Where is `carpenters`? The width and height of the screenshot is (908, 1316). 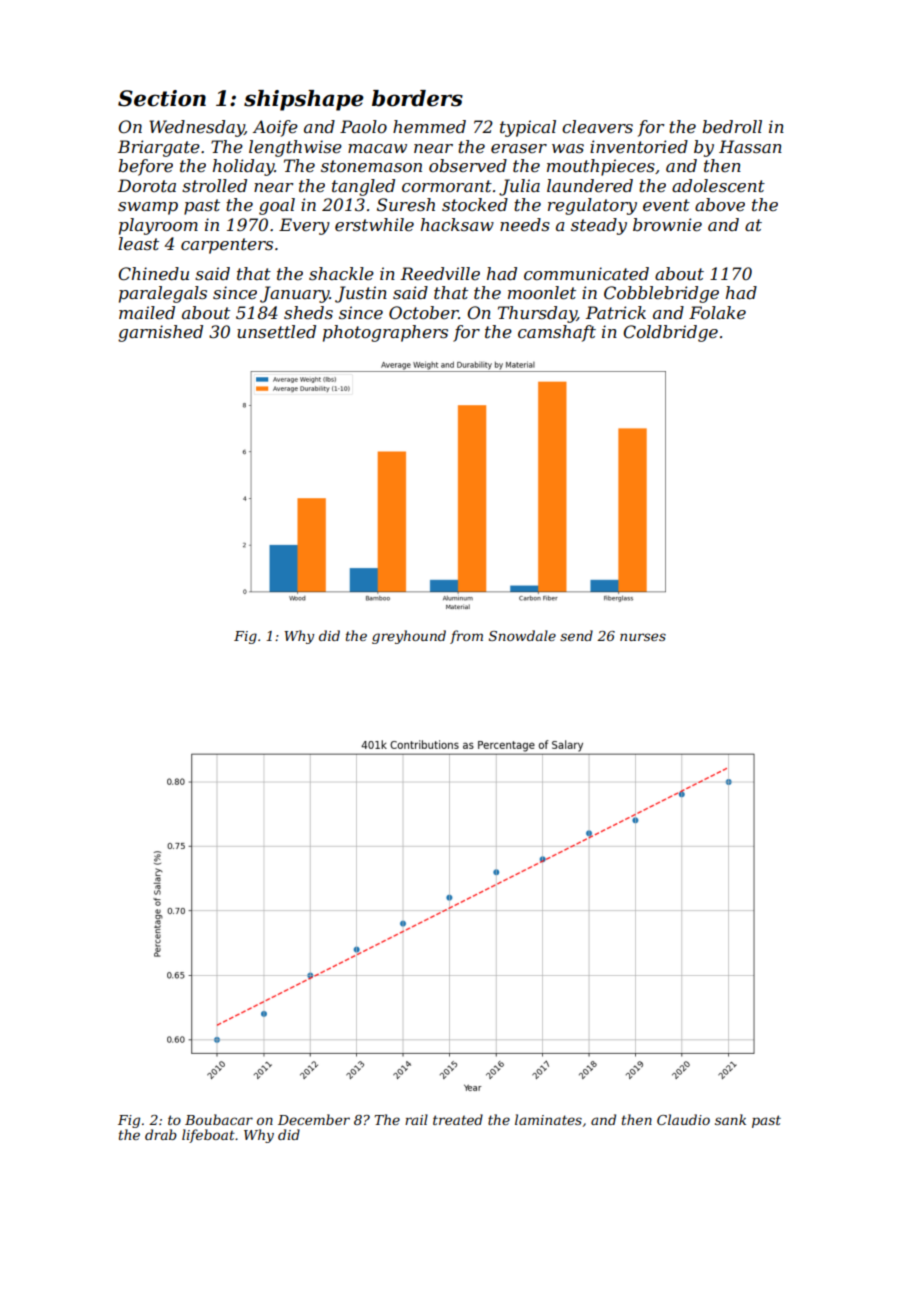 carpenters is located at coordinates (227, 246).
